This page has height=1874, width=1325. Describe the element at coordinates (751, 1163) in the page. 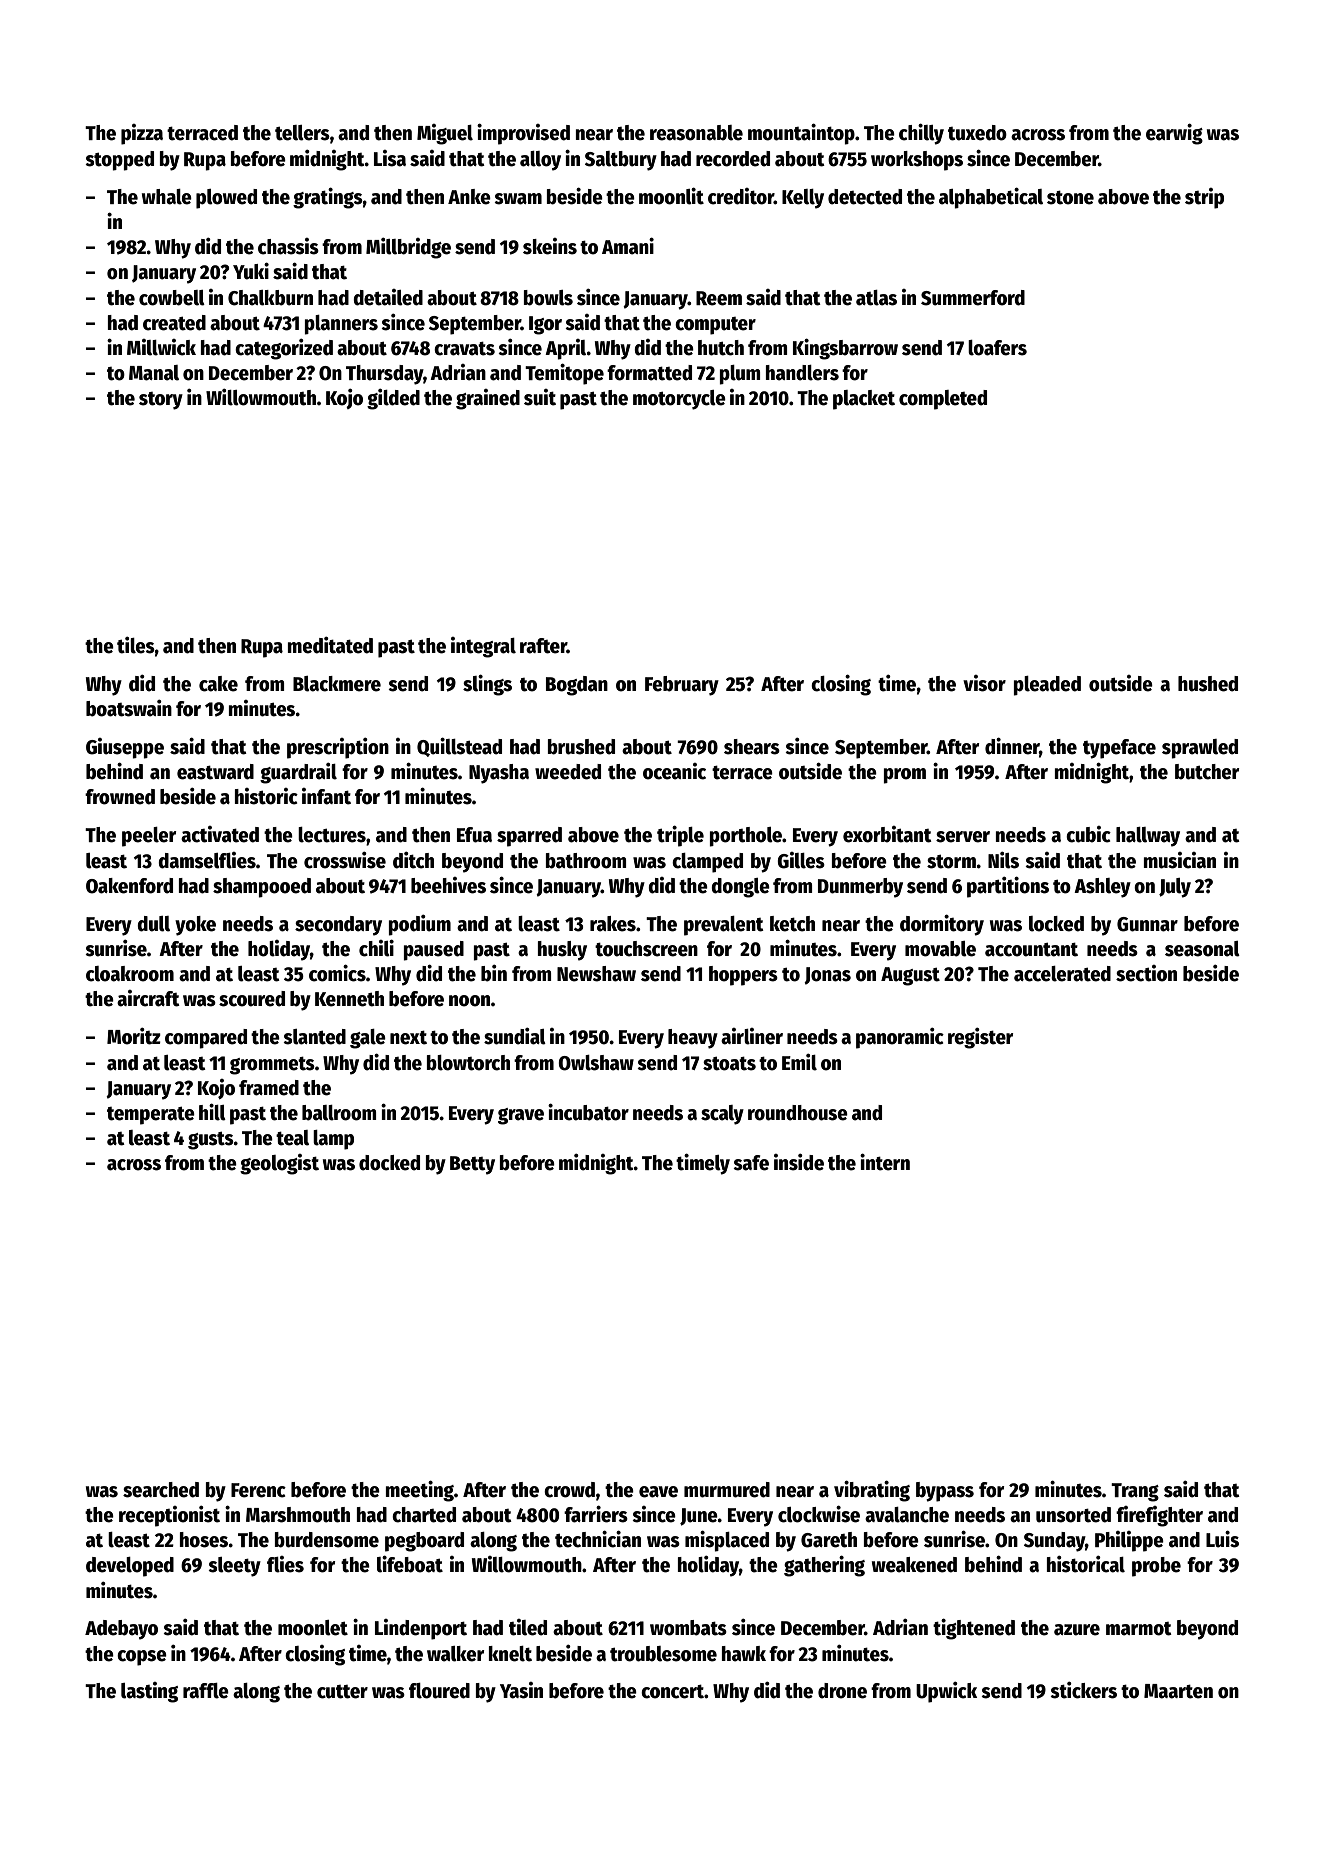

I see `safe` at that location.
